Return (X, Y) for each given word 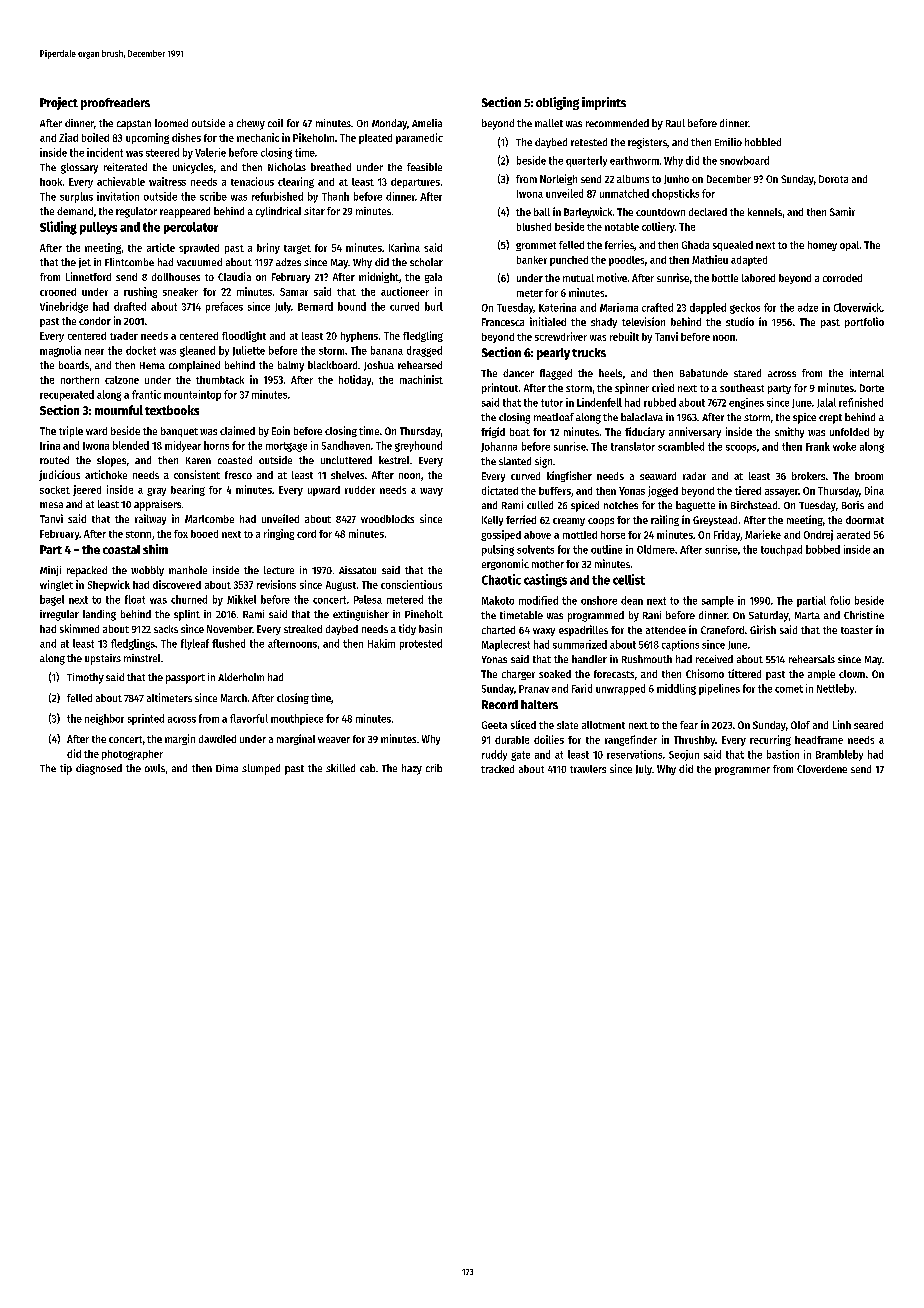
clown (852, 674)
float (135, 599)
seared (868, 725)
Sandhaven (346, 445)
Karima (404, 247)
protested (421, 644)
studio (740, 321)
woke (844, 446)
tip (66, 769)
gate (520, 756)
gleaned (197, 351)
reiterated (125, 167)
